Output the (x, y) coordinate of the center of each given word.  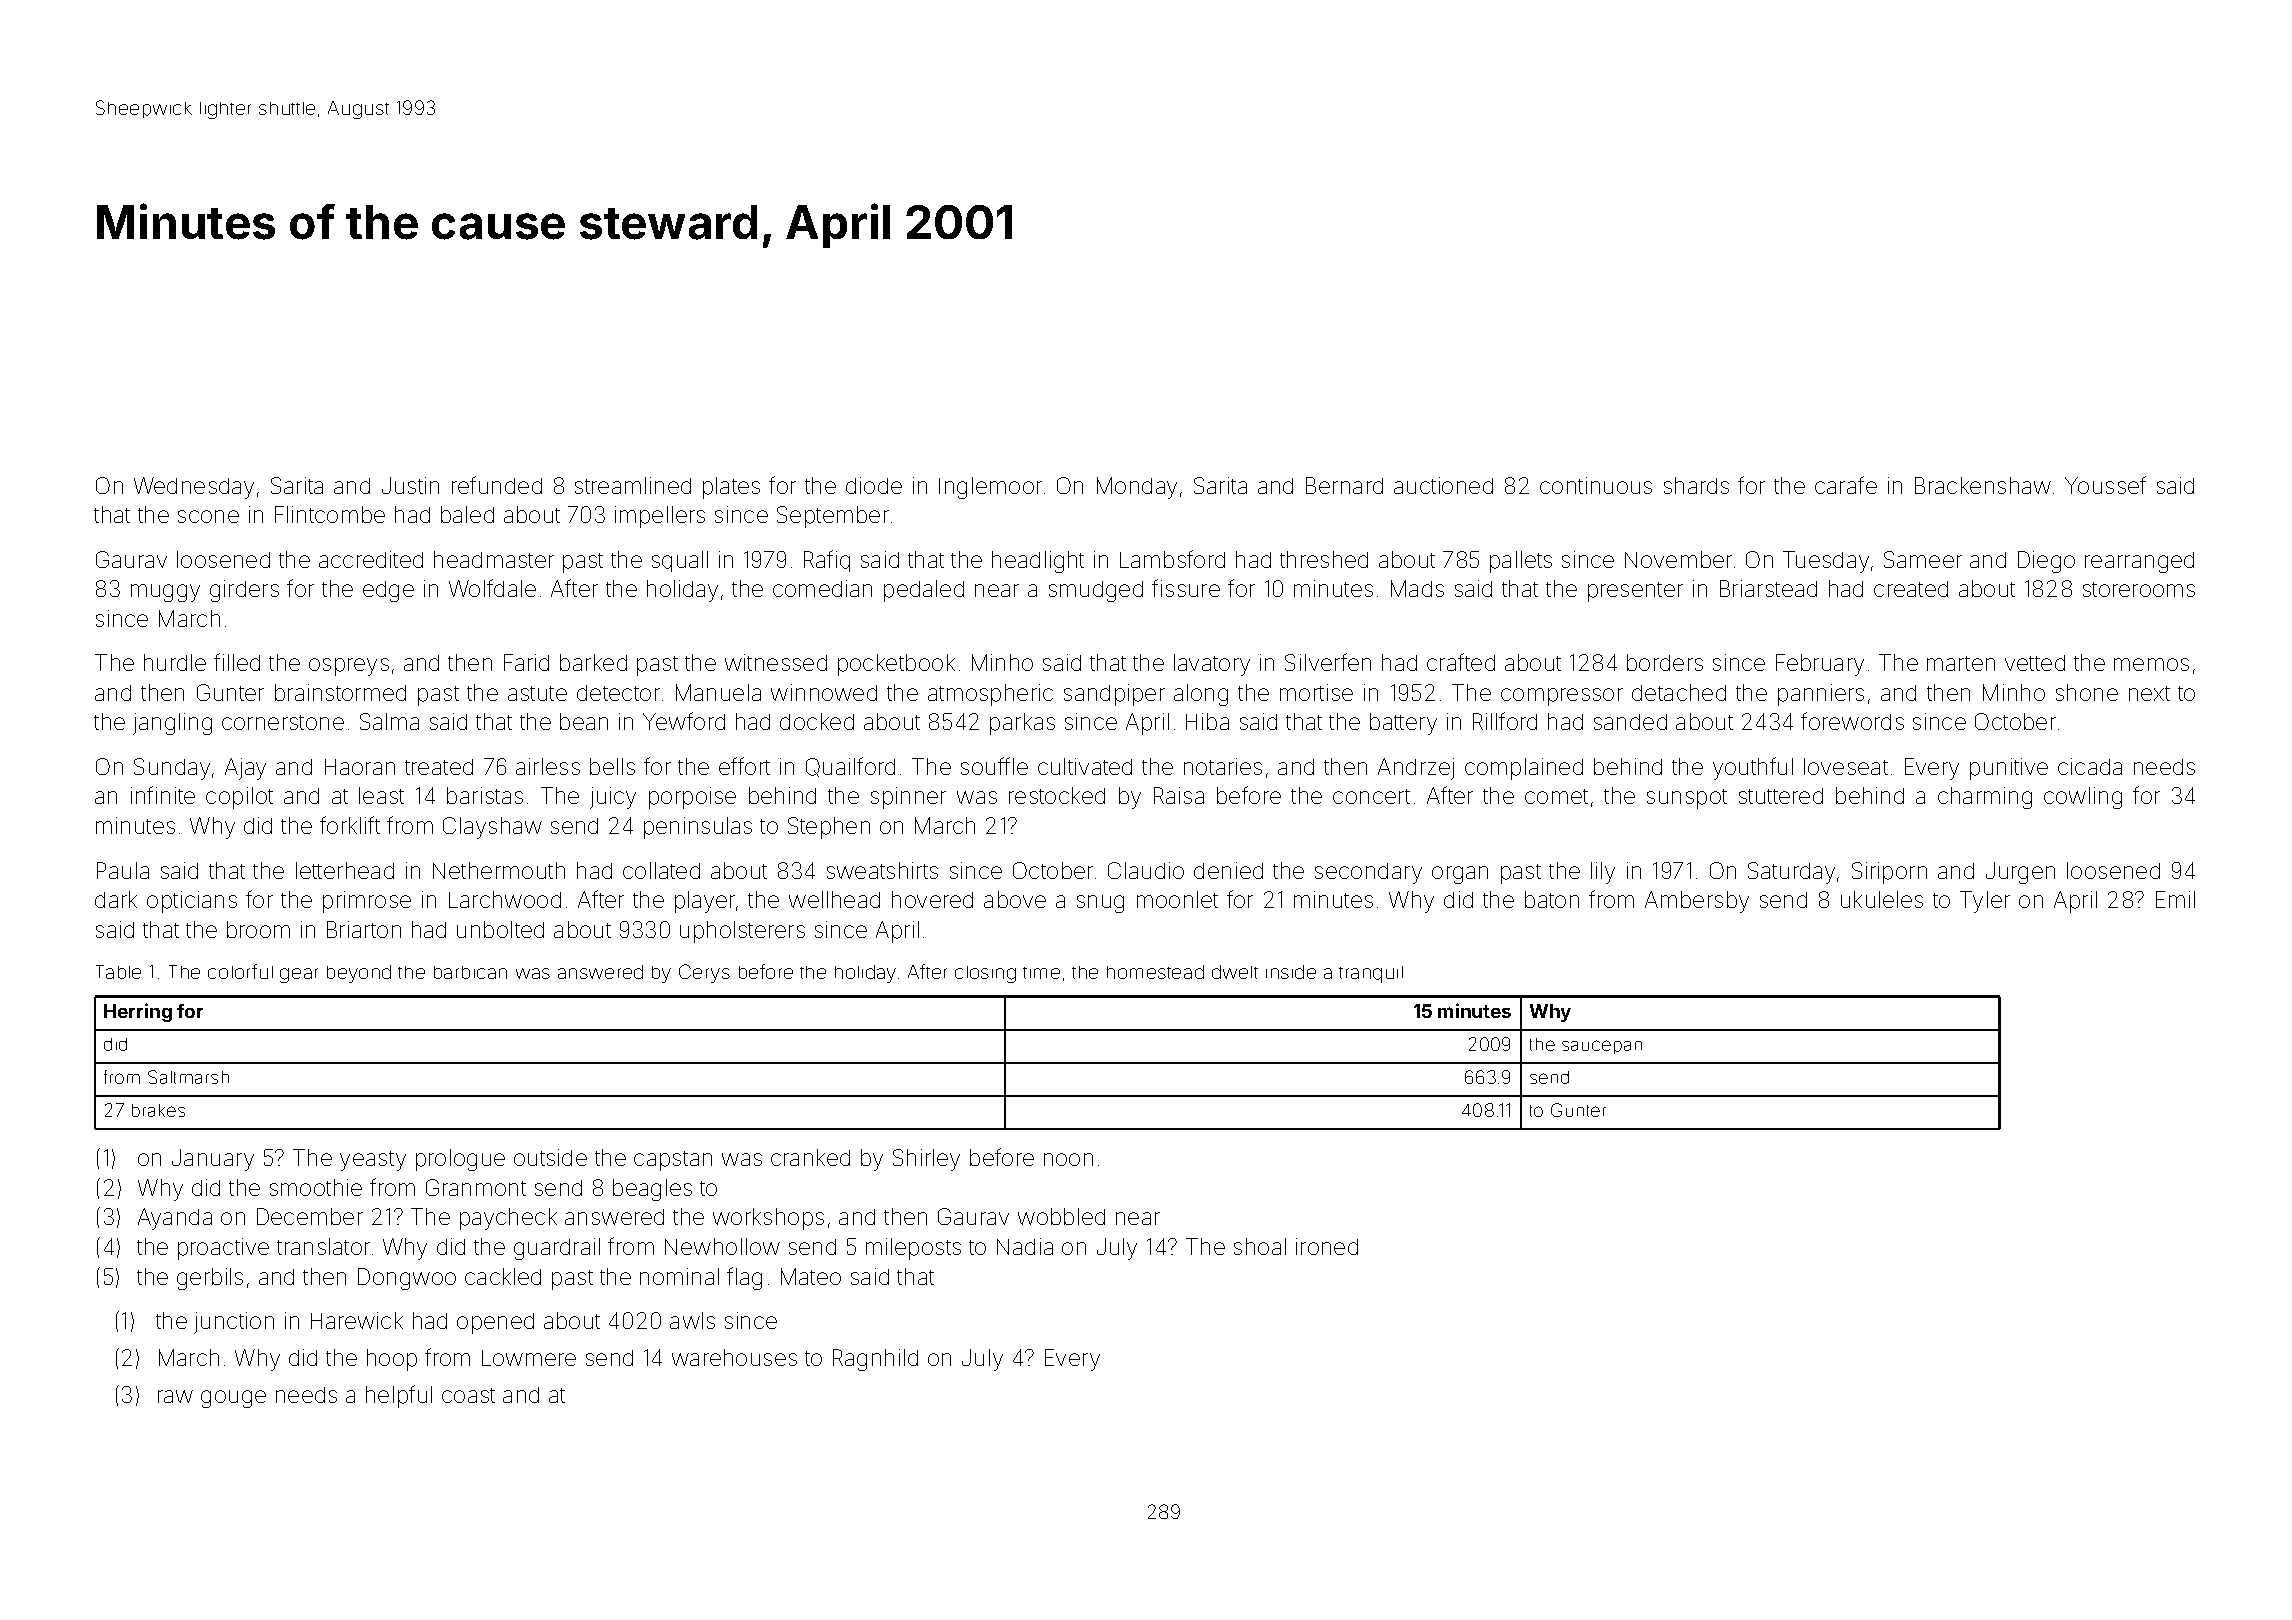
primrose (367, 902)
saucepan (1602, 1047)
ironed (1327, 1246)
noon (1068, 1159)
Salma (389, 721)
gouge (233, 1399)
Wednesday (194, 488)
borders (1665, 662)
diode (874, 485)
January (213, 1160)
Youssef (2105, 485)
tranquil (1371, 974)
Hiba (1207, 721)
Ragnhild (875, 1360)
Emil (2175, 899)
